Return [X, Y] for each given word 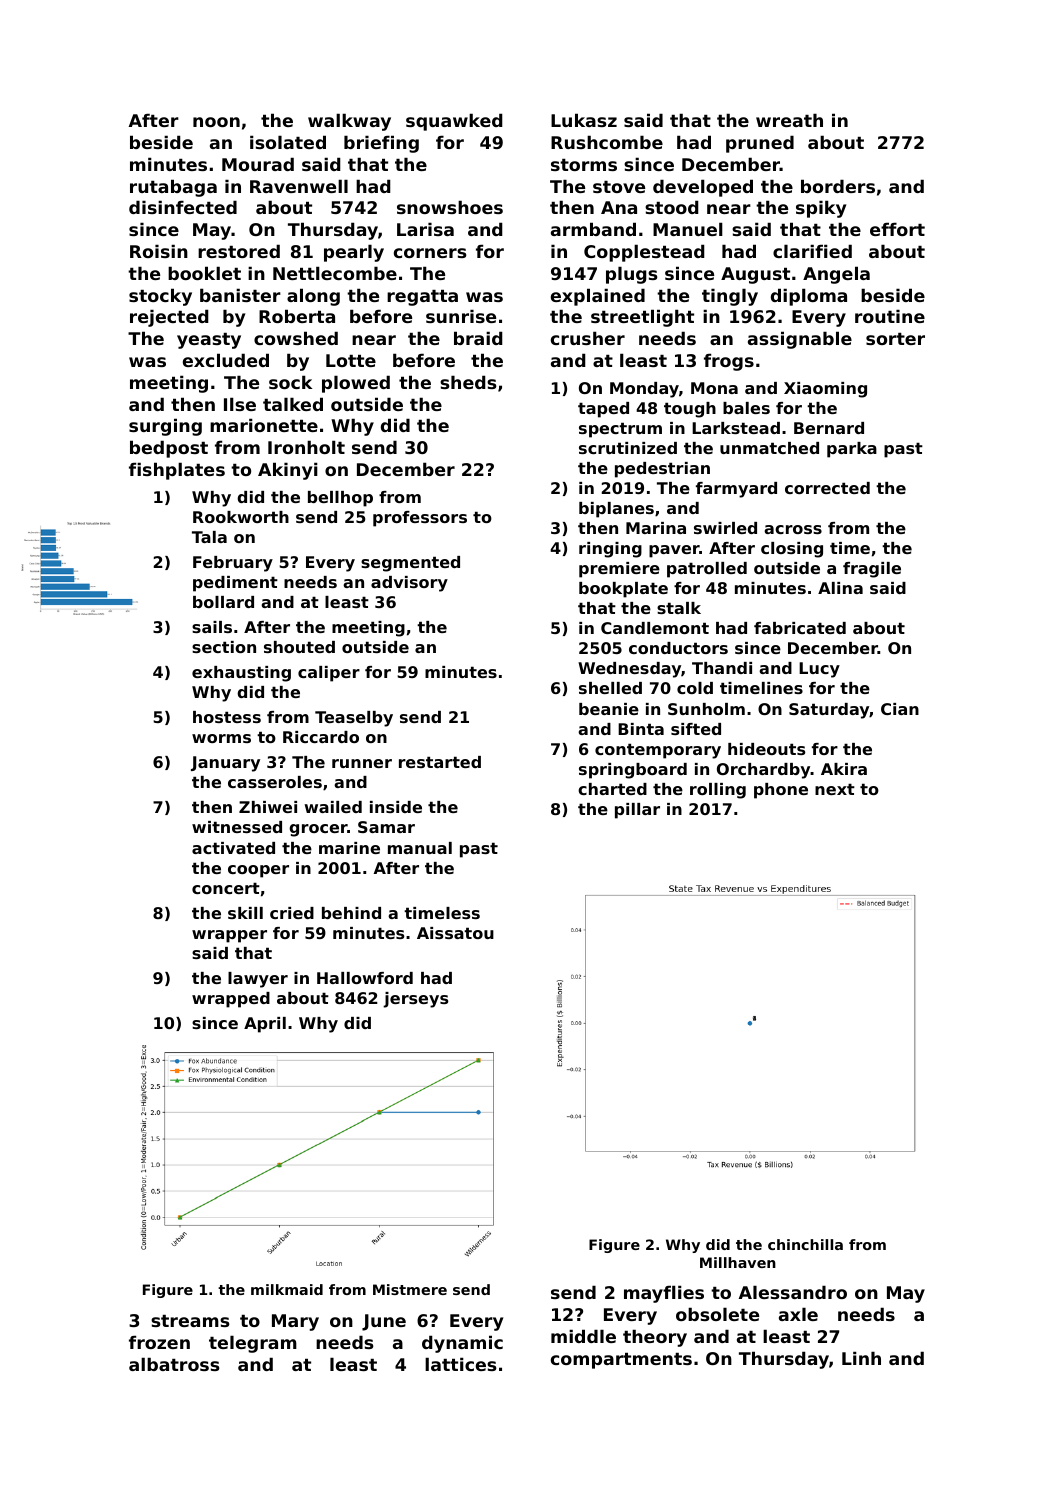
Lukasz [584, 120]
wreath [789, 120]
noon [216, 122]
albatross [174, 1364]
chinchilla [805, 1244]
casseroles [275, 782]
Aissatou [455, 933]
